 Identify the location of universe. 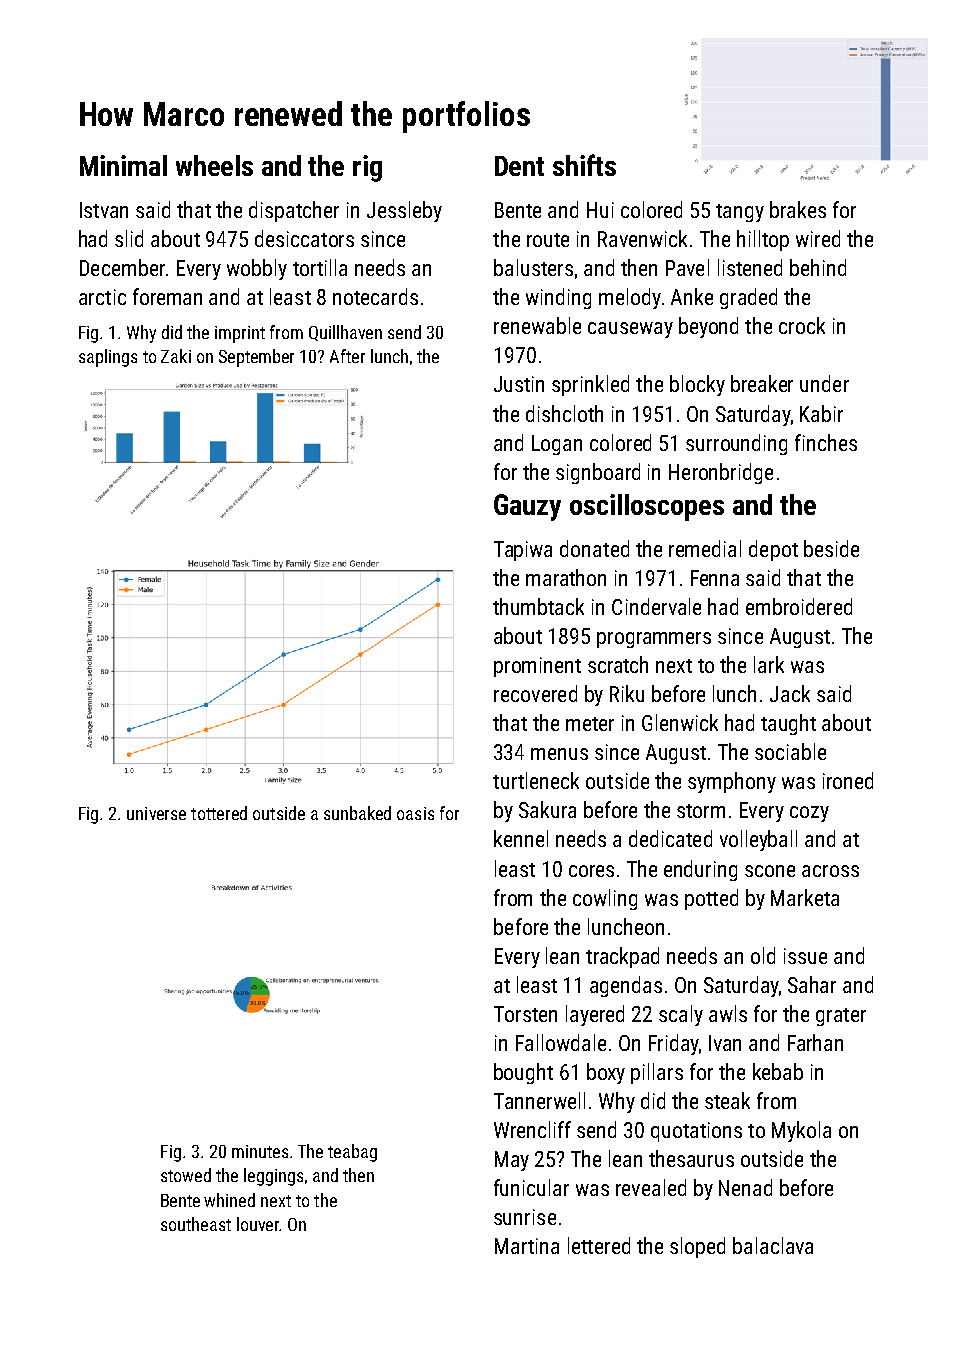
(156, 813).
